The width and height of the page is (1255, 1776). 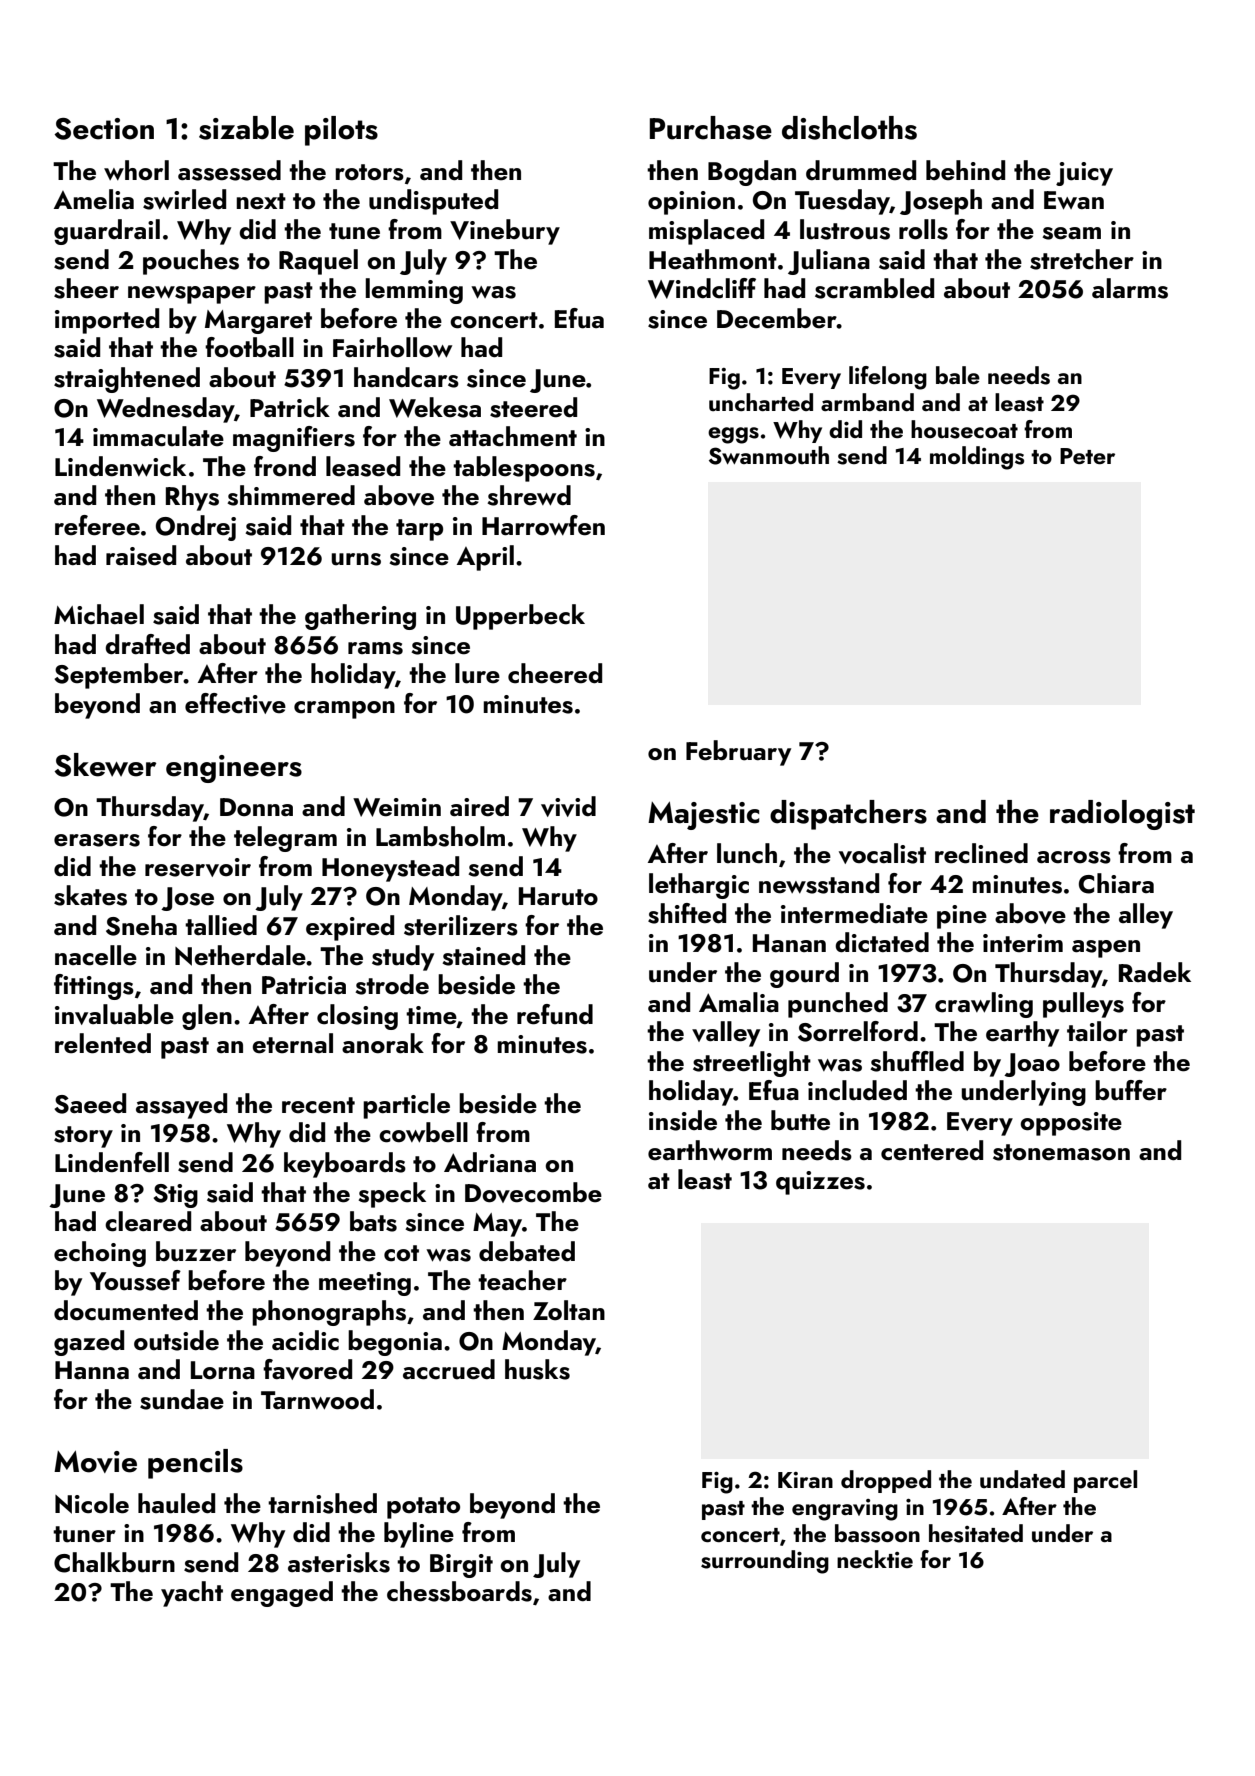 I want to click on quizzes, so click(x=820, y=1183).
